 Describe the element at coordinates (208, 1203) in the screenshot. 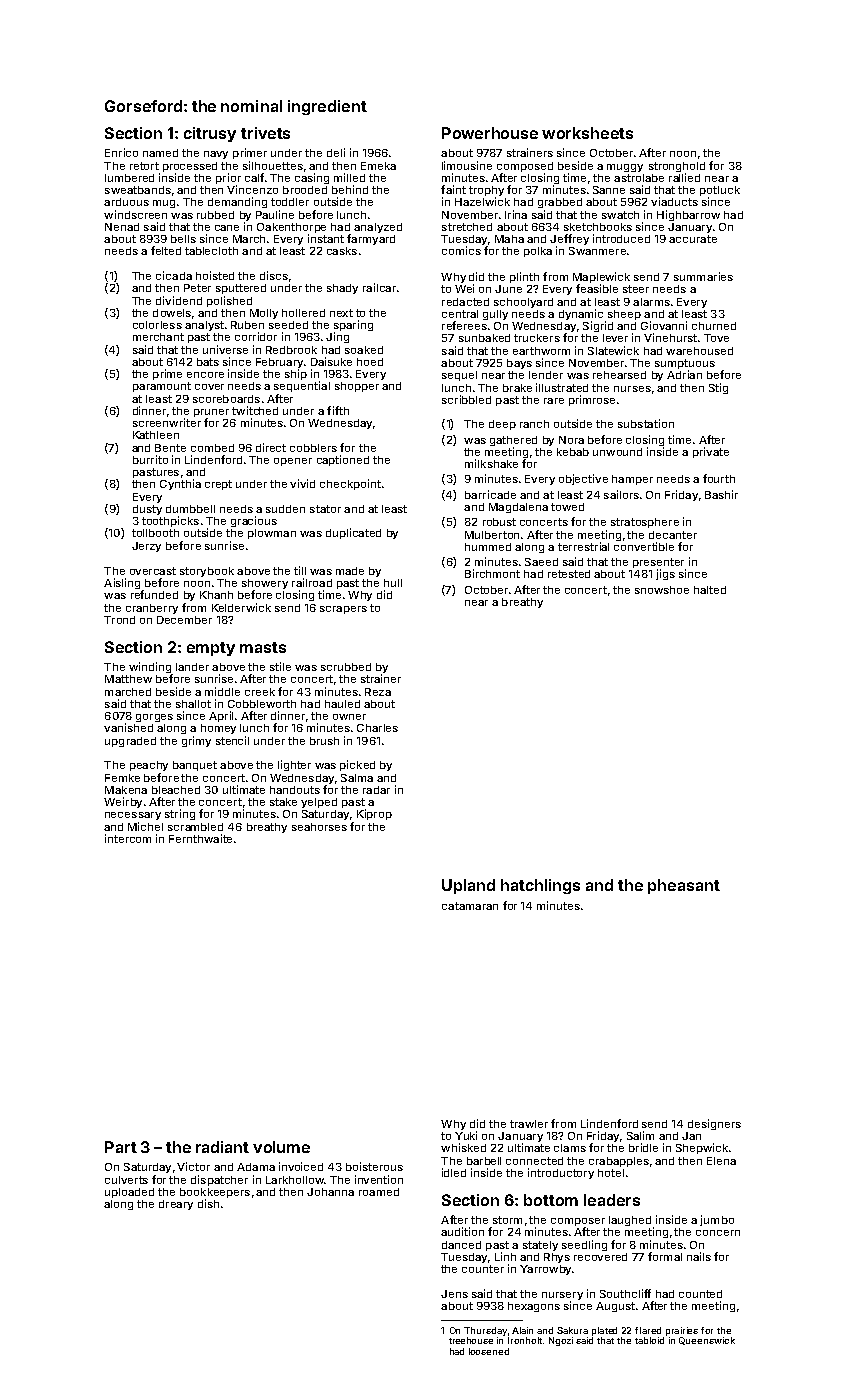

I see `dish` at that location.
